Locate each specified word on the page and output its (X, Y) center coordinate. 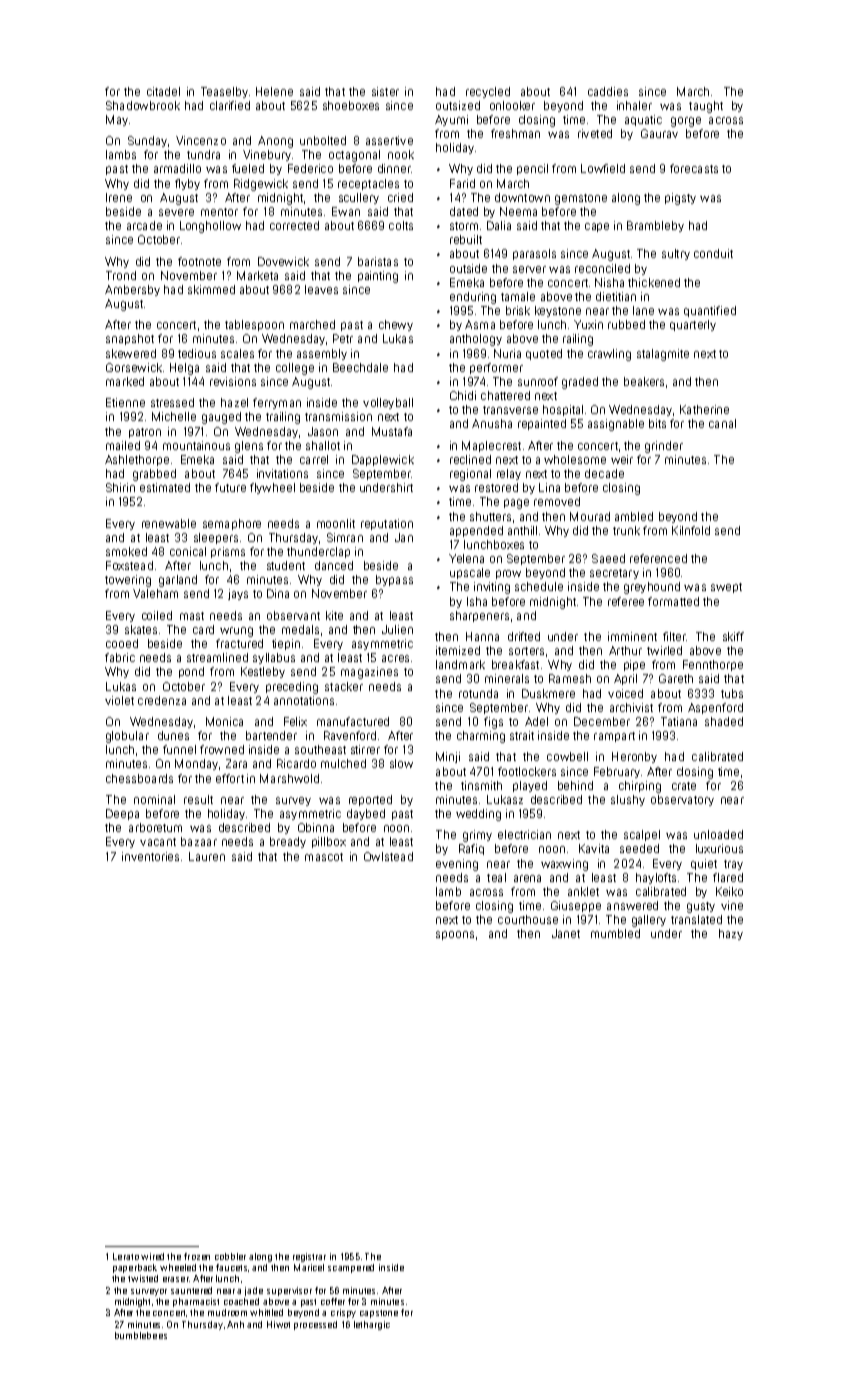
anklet (583, 891)
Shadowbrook (143, 105)
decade (604, 473)
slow (401, 763)
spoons (455, 935)
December (602, 721)
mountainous (196, 445)
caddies (608, 91)
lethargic (372, 1325)
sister (385, 91)
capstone (379, 1314)
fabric (120, 657)
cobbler (230, 1256)
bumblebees (141, 1335)
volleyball (388, 403)
